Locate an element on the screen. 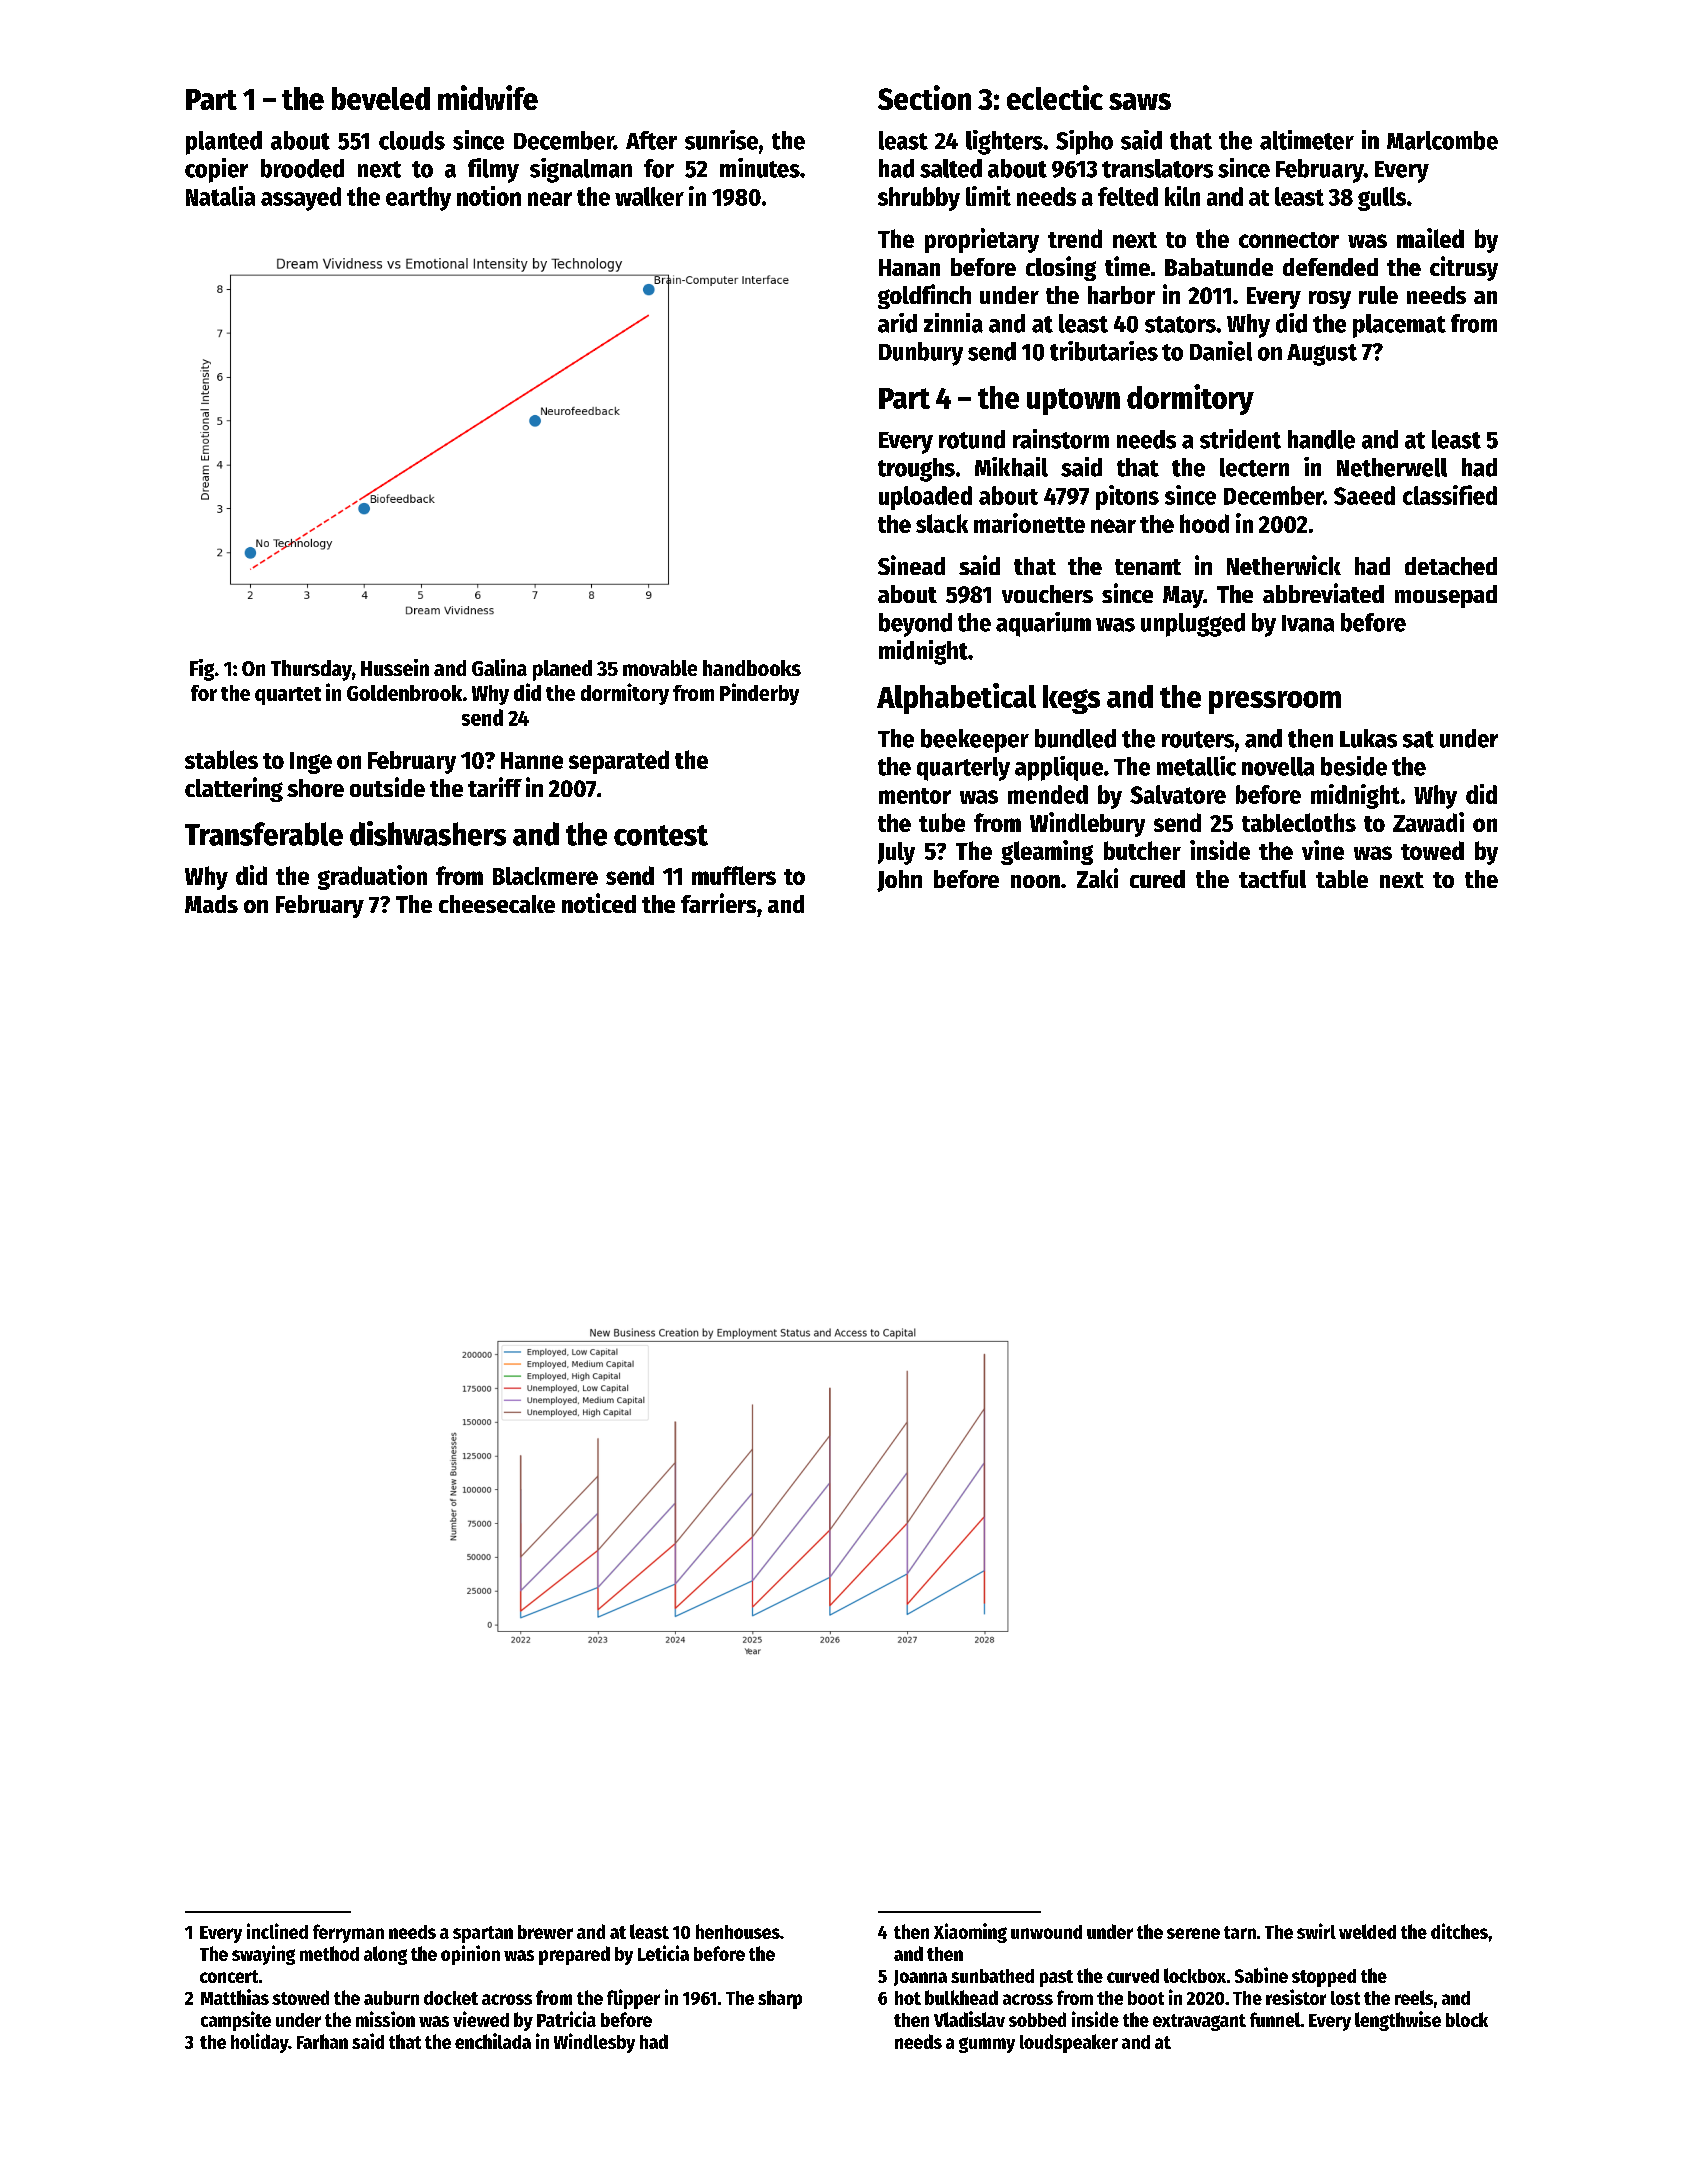  saws is located at coordinates (1140, 101).
